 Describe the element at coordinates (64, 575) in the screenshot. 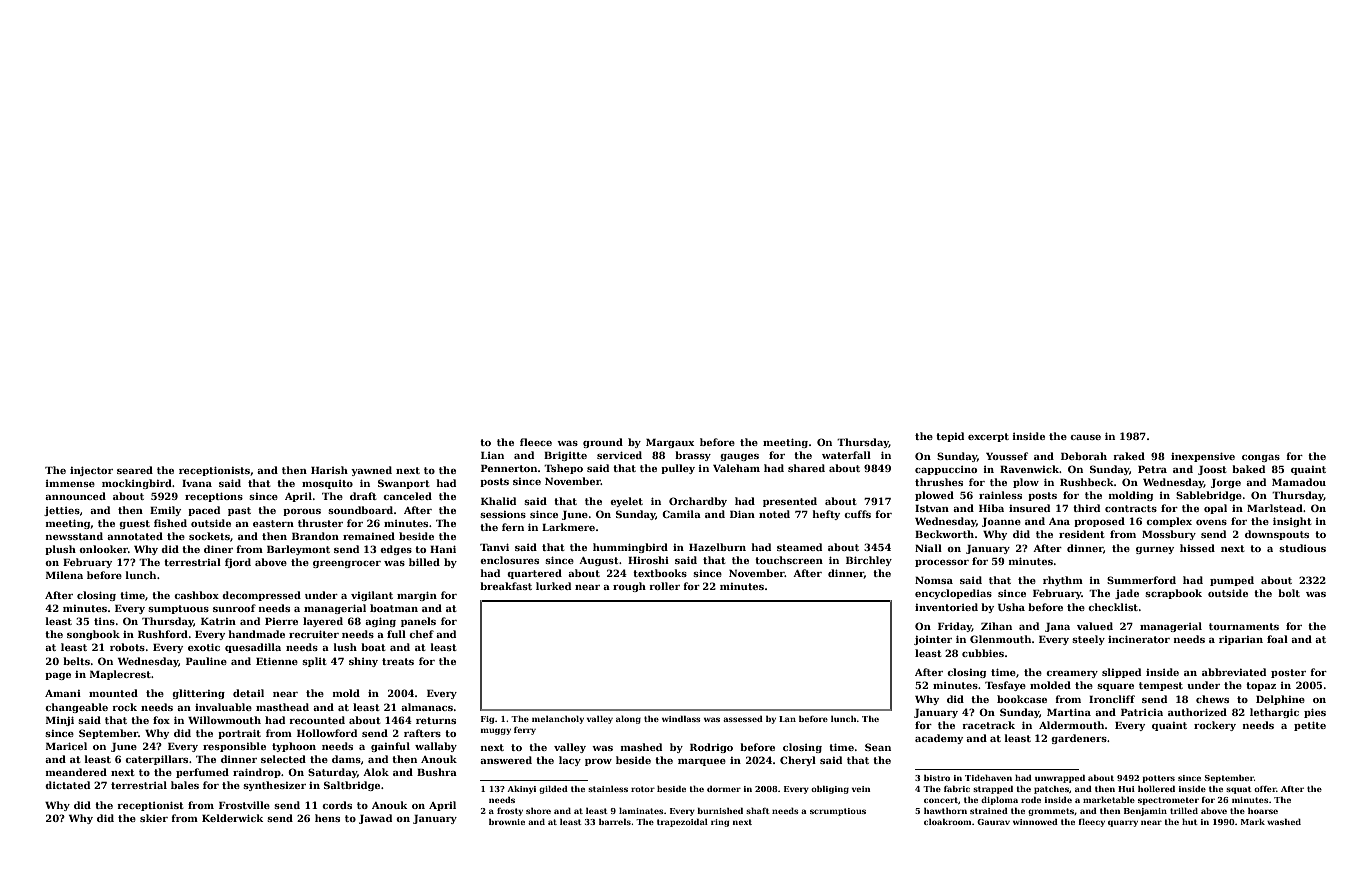

I see `Milena` at that location.
